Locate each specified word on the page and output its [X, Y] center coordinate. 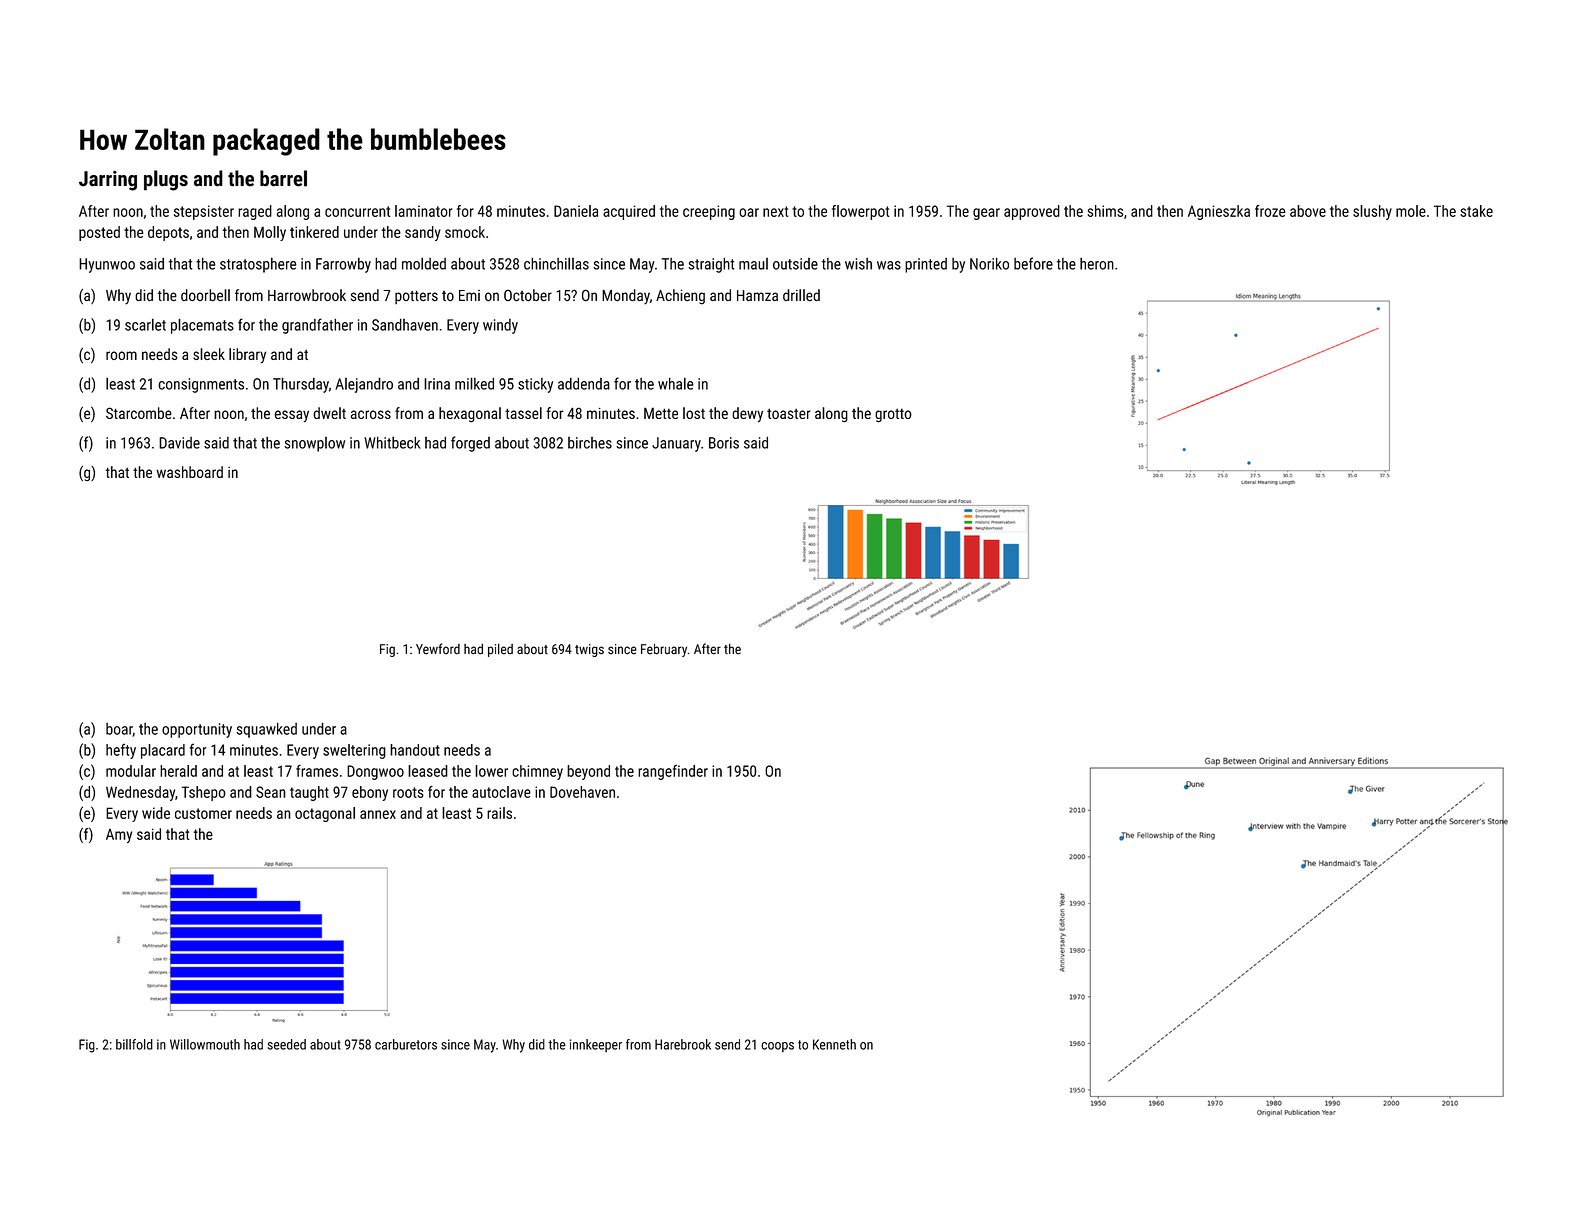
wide [156, 813]
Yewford [438, 649]
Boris [724, 443]
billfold [134, 1044]
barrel [283, 178]
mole [1411, 211]
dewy [747, 415]
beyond [588, 772]
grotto [893, 415]
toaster [789, 413]
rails [499, 813]
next [775, 211]
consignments [201, 385]
